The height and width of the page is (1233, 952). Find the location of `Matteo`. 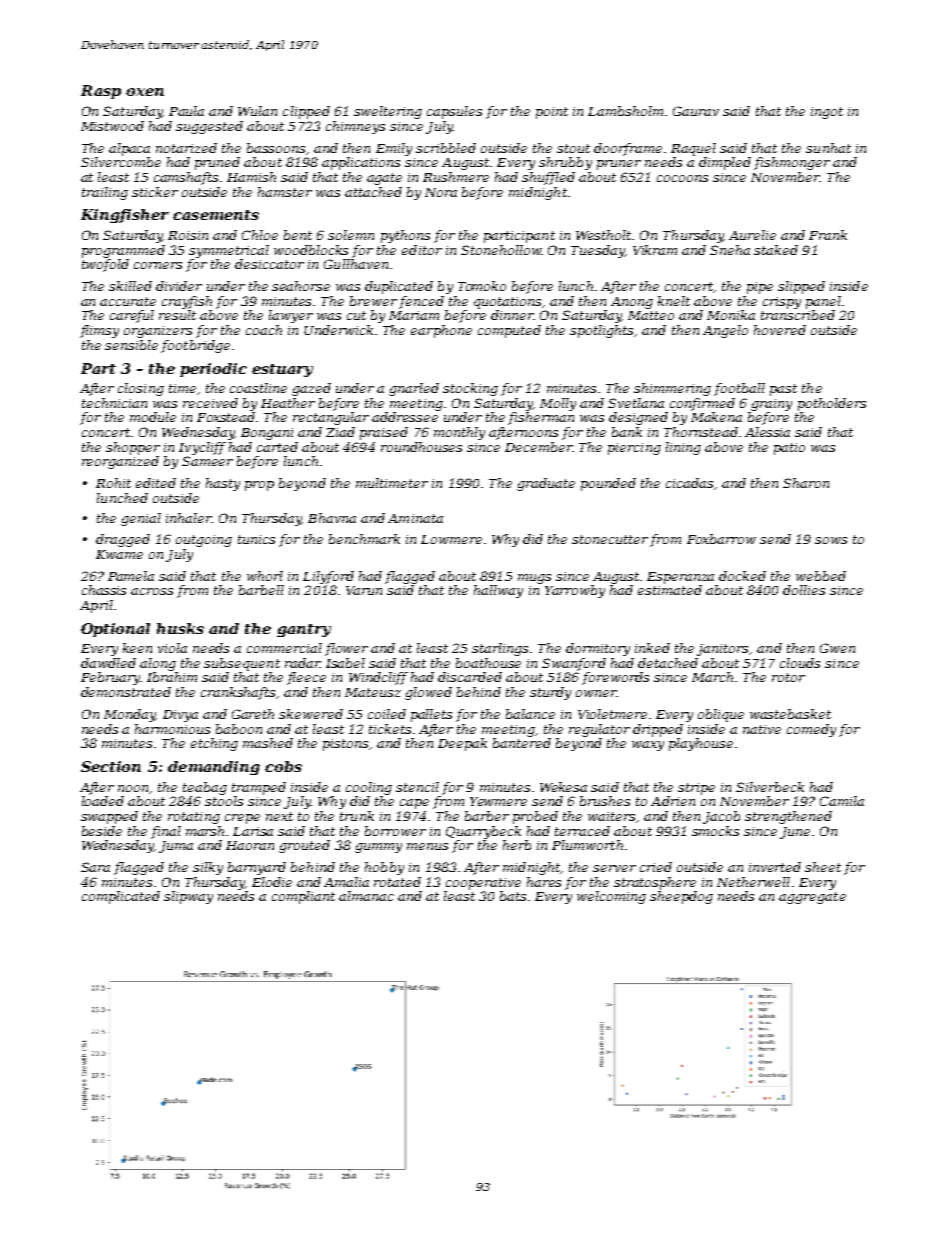

Matteo is located at coordinates (651, 315).
